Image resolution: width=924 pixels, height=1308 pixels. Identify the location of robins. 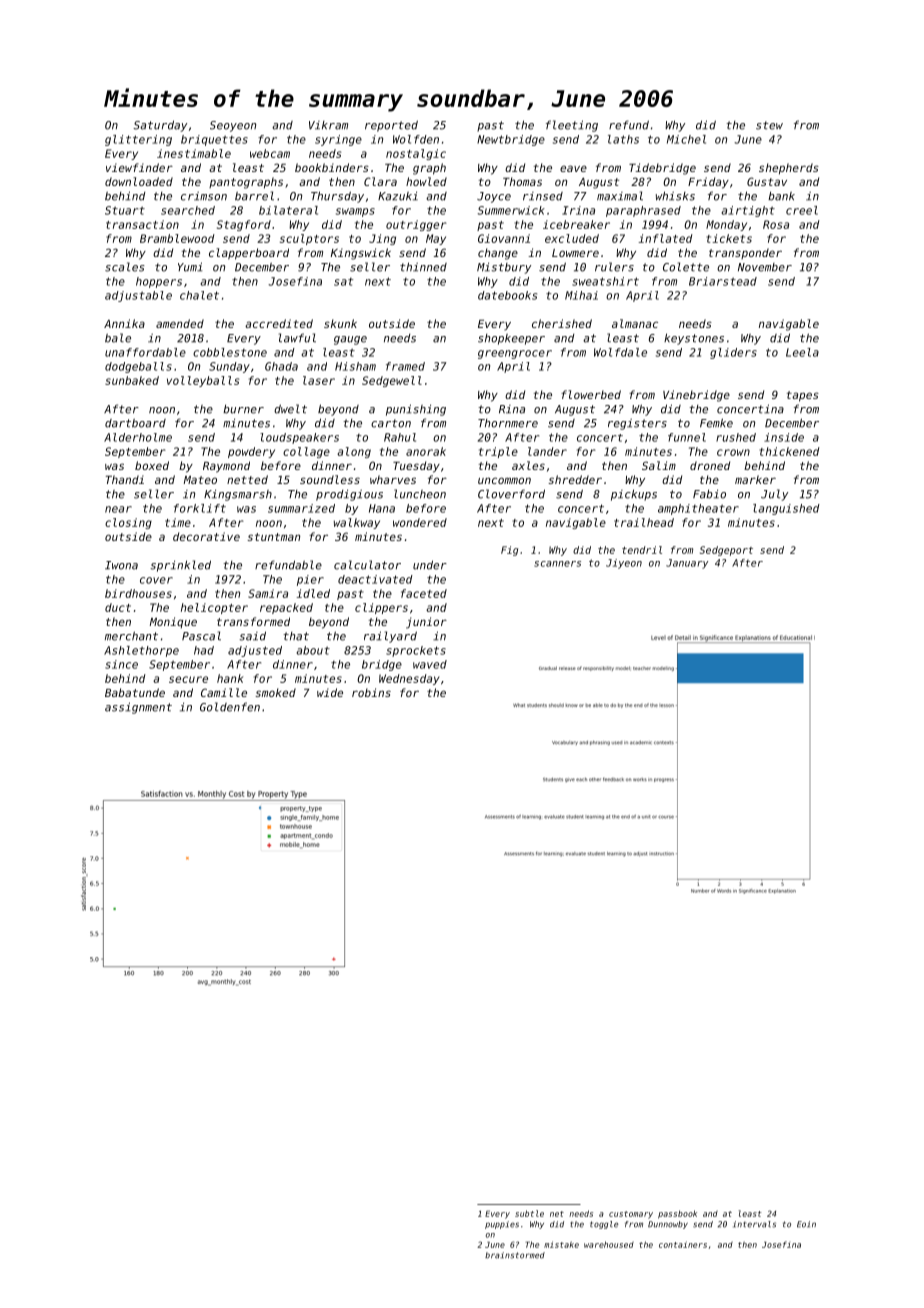
(371, 692).
